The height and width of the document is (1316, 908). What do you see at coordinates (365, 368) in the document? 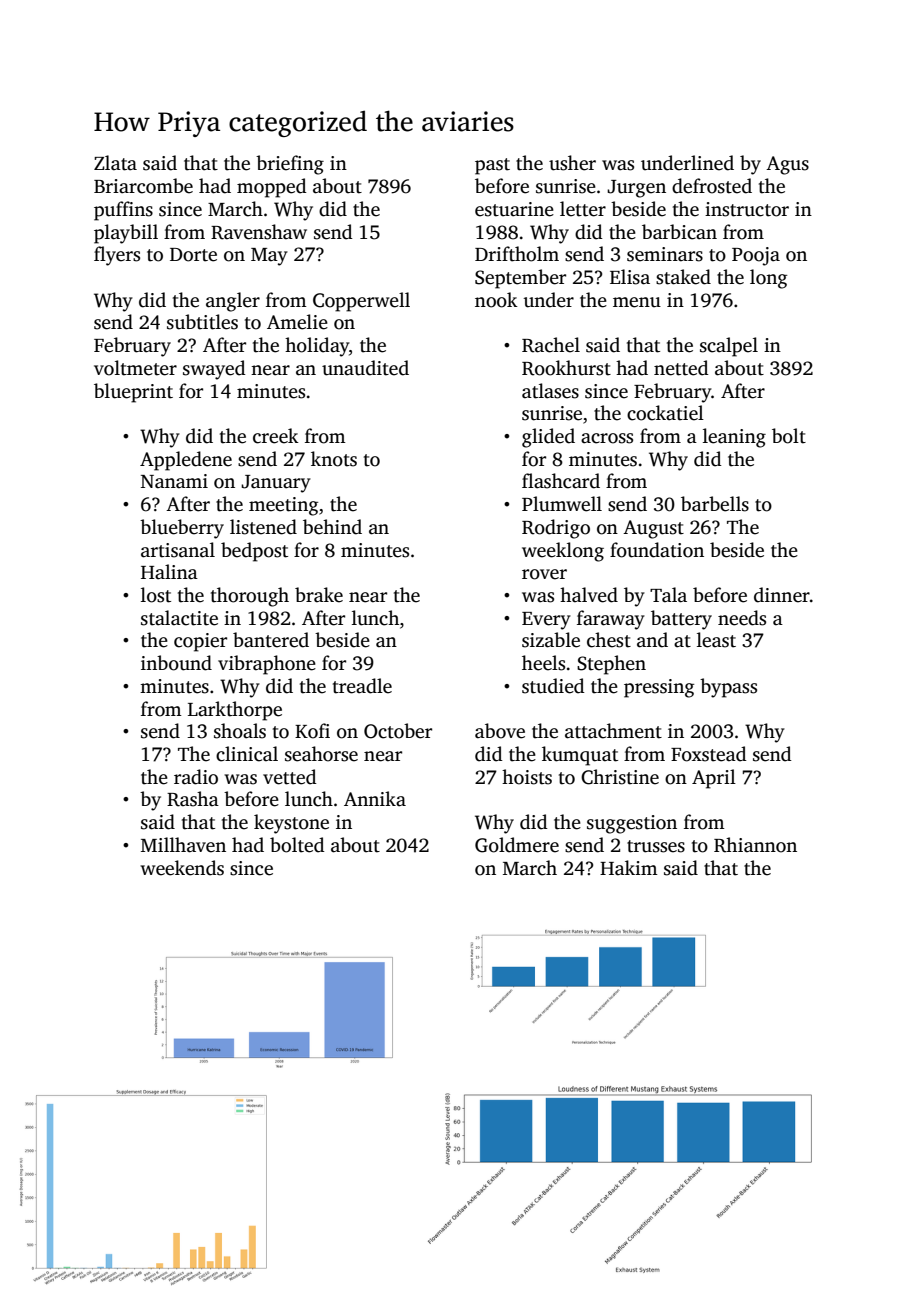
I see `unaudited` at bounding box center [365, 368].
